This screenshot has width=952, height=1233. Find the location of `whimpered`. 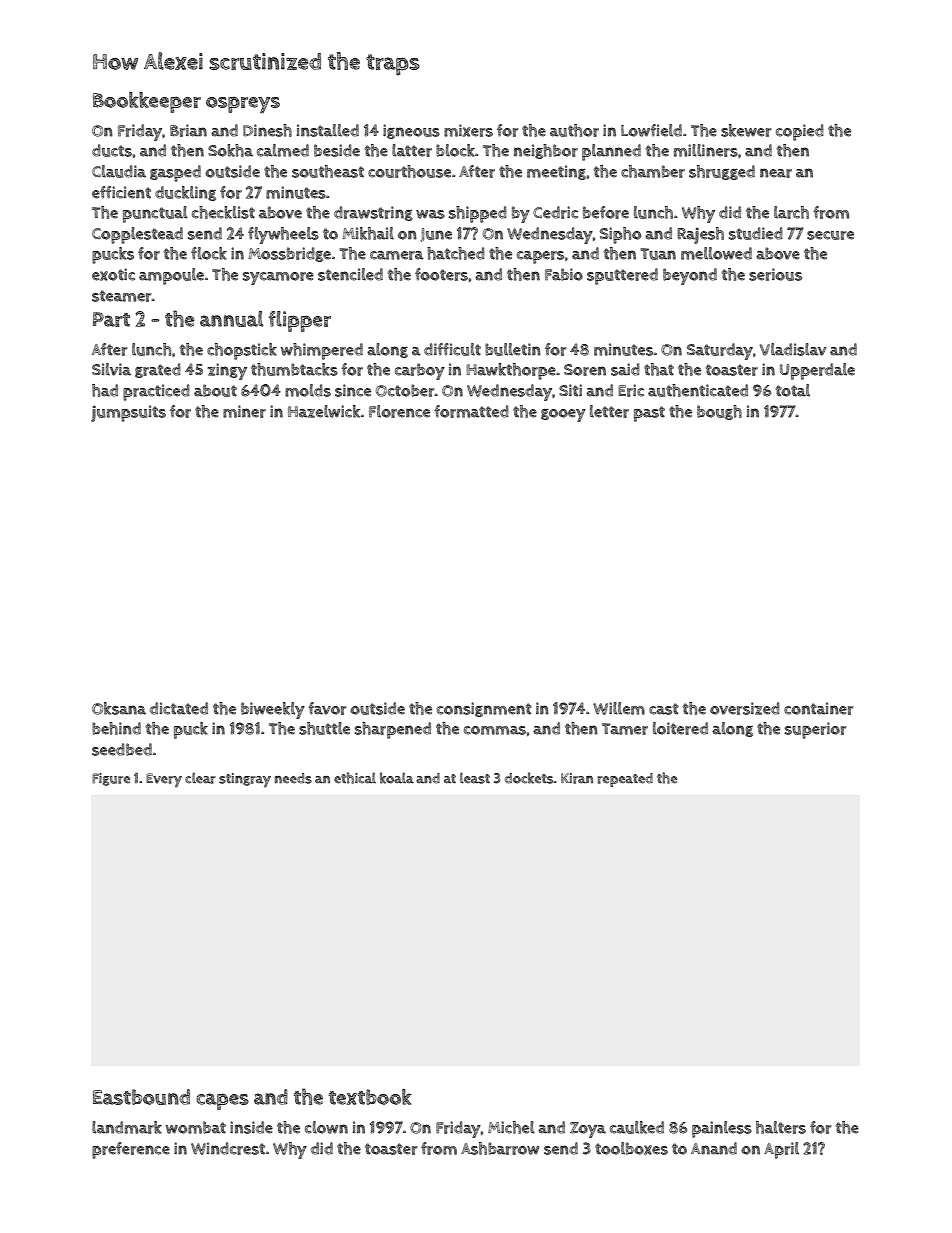

whimpered is located at coordinates (322, 351).
